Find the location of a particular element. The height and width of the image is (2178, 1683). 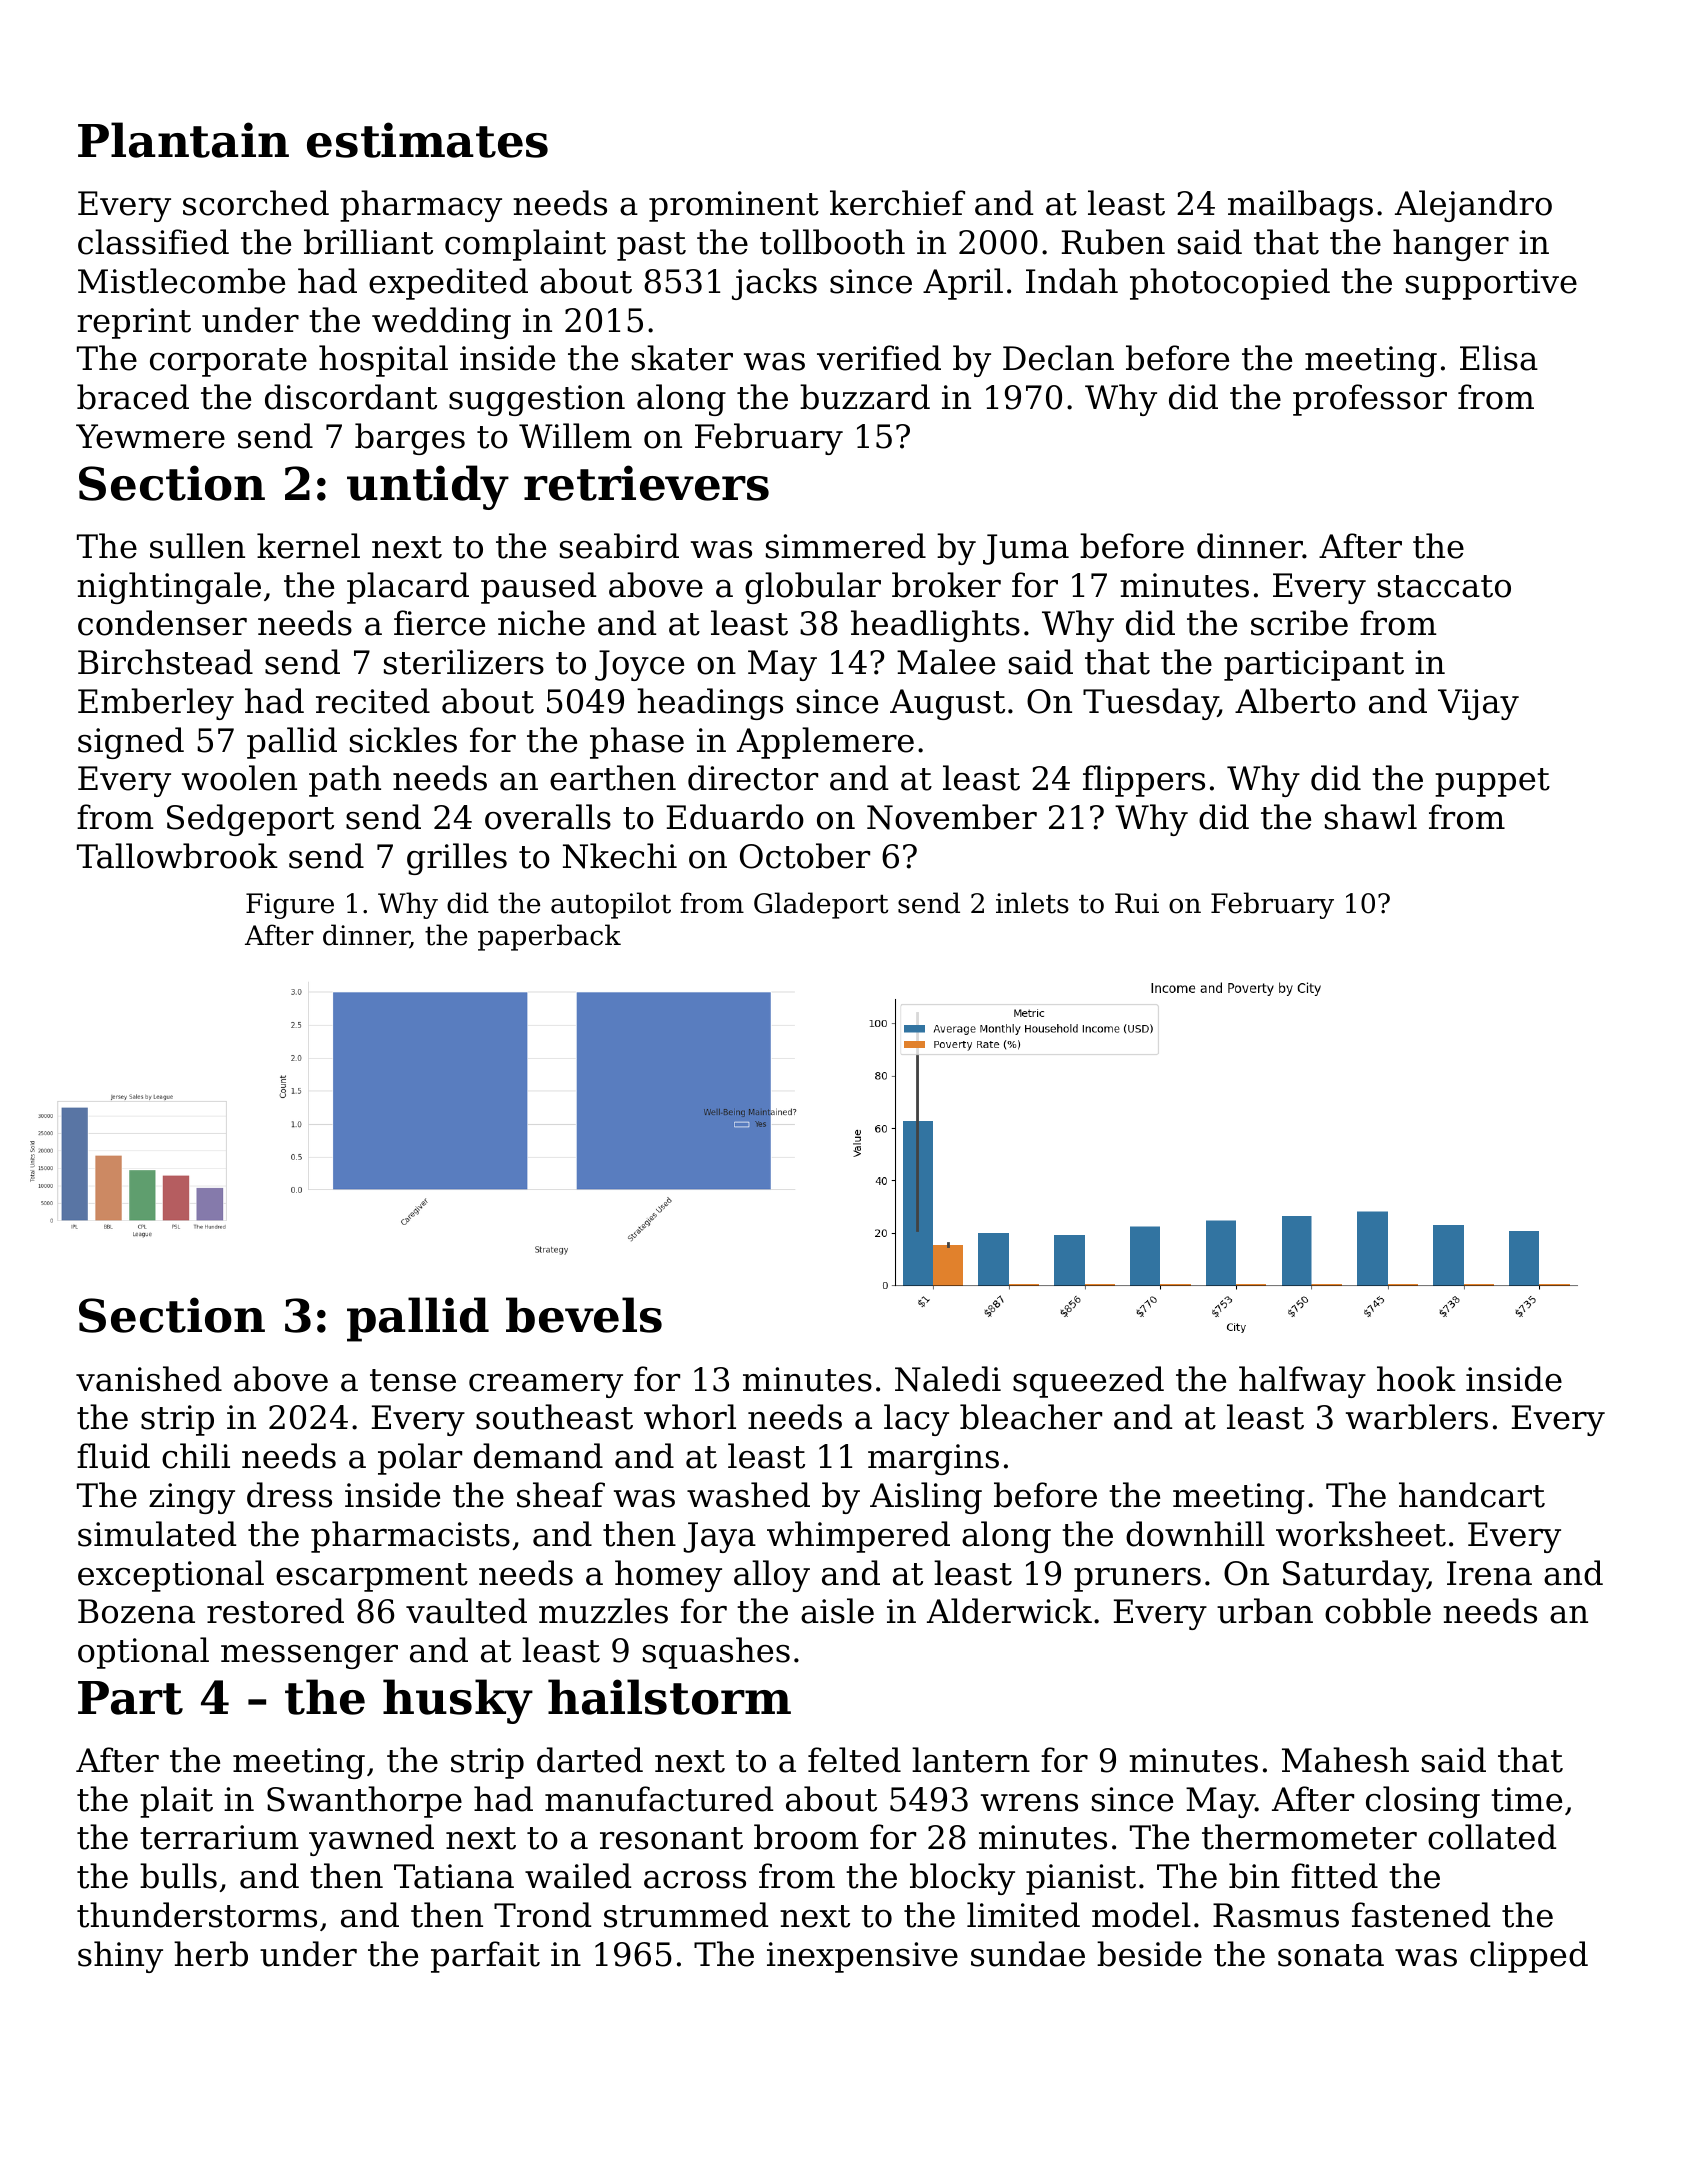

Gladeport is located at coordinates (821, 905).
